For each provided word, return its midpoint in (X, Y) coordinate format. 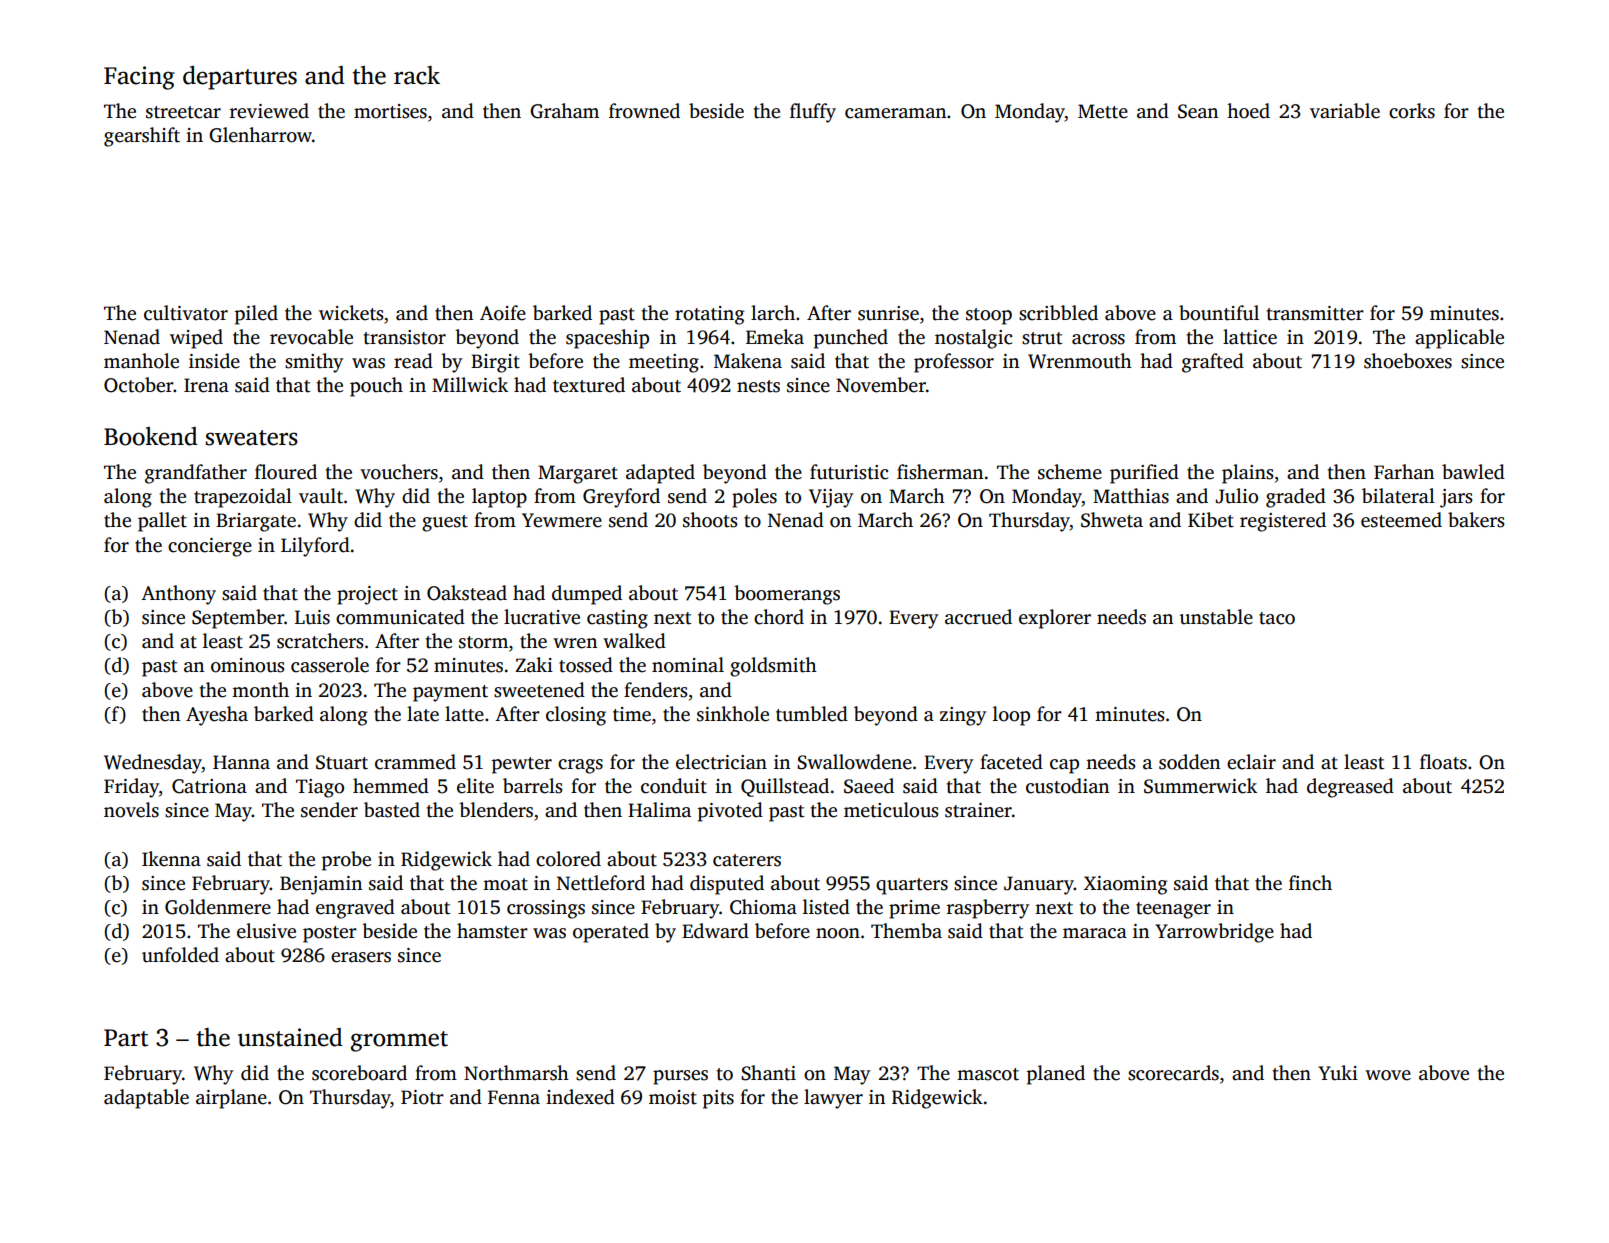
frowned (644, 111)
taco (1277, 618)
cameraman (895, 113)
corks (1412, 111)
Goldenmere (218, 907)
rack (417, 75)
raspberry (988, 909)
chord (779, 617)
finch (1310, 883)
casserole (330, 665)
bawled (1473, 472)
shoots (710, 520)
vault (321, 496)
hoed (1248, 111)
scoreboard (359, 1073)
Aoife (503, 313)
